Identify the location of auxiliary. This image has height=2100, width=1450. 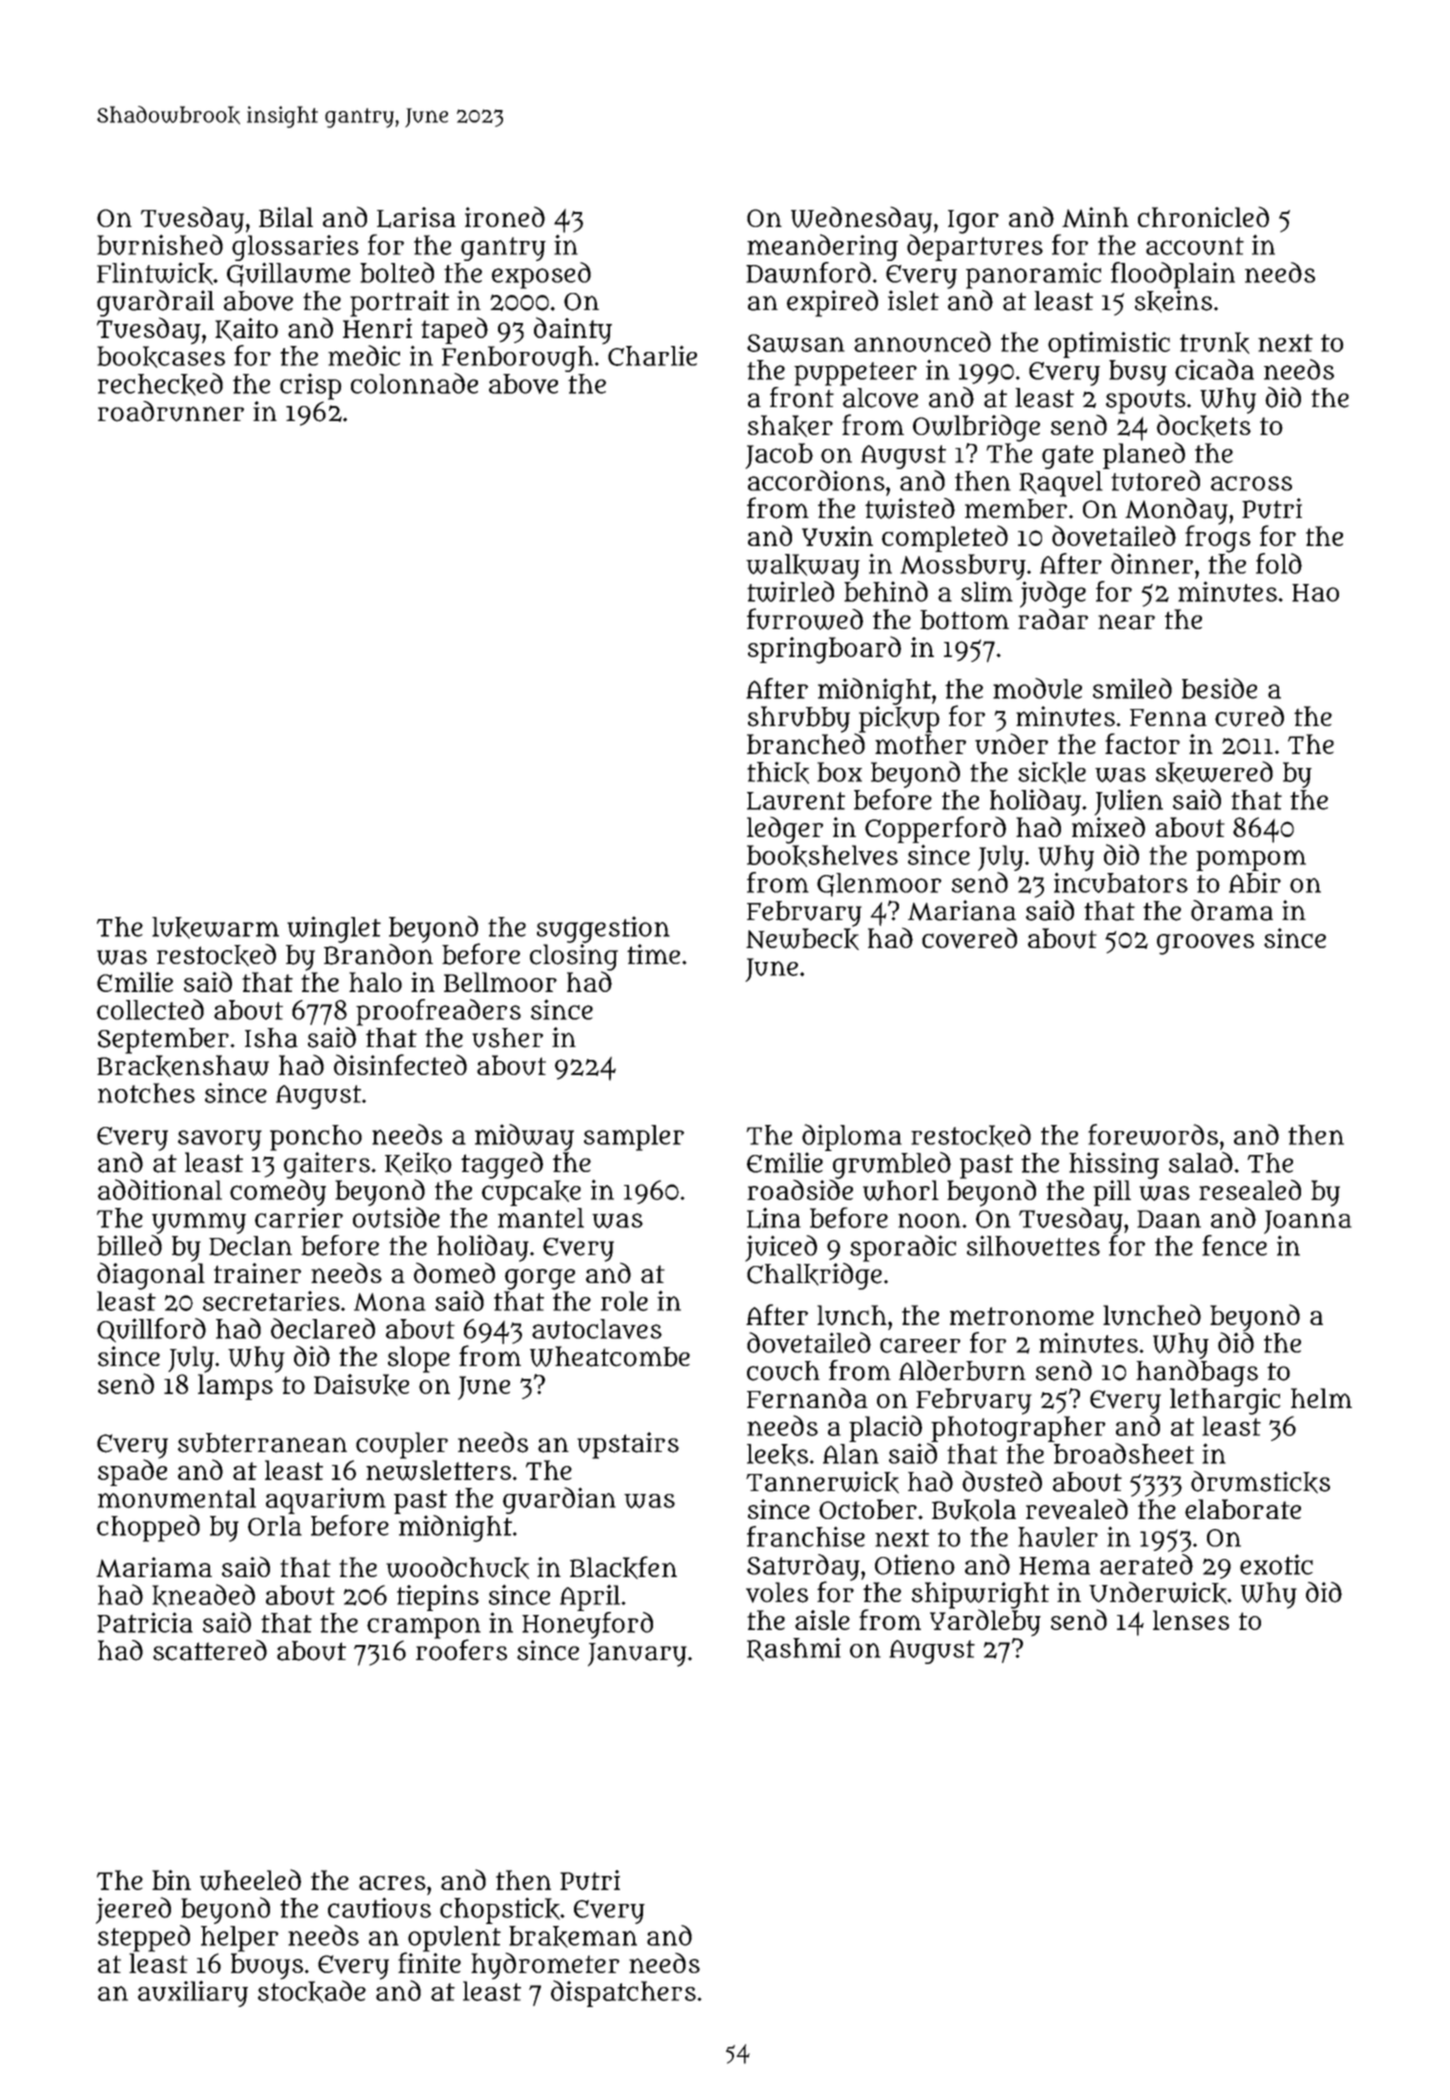
(193, 1993).
